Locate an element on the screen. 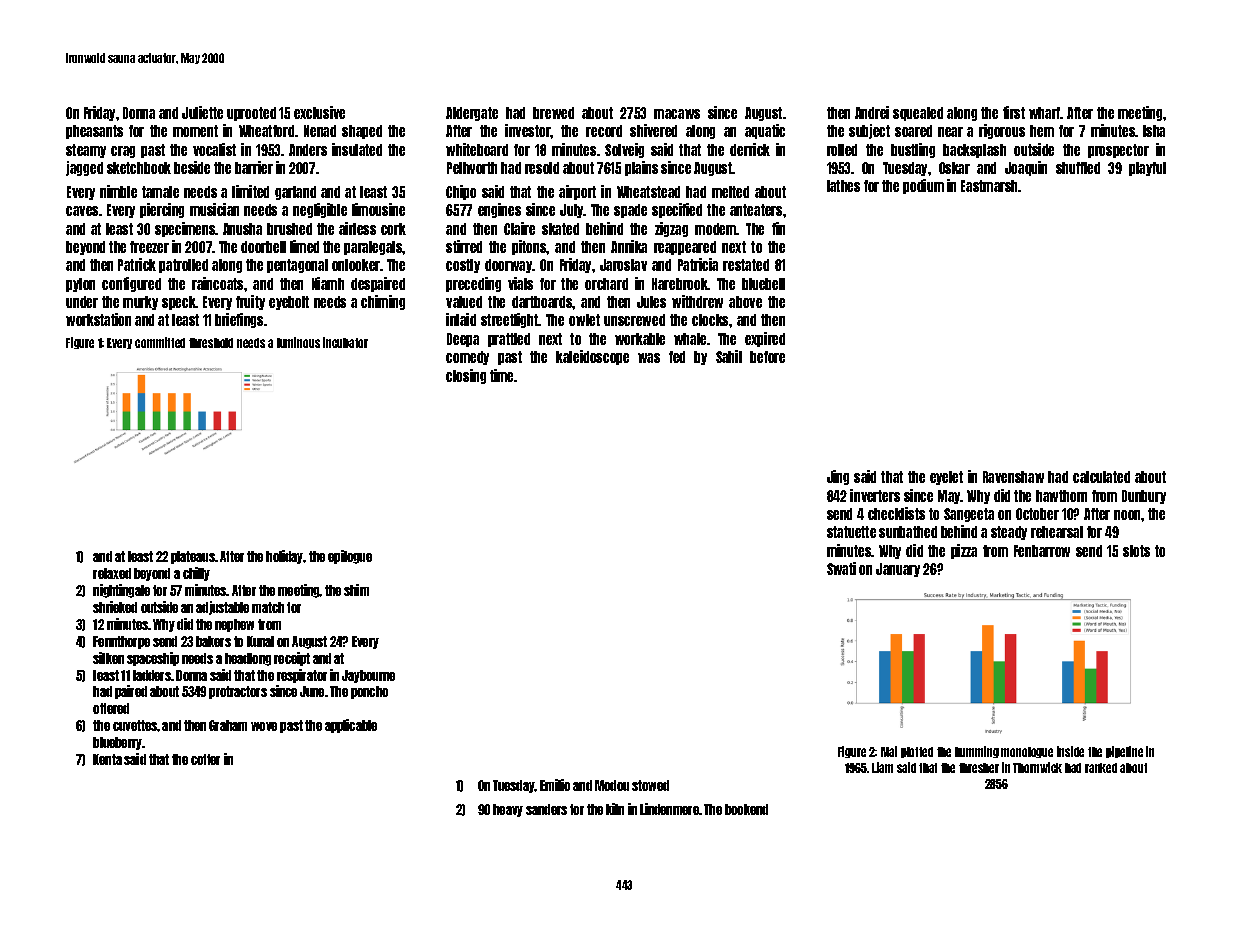  wharf is located at coordinates (1045, 113).
